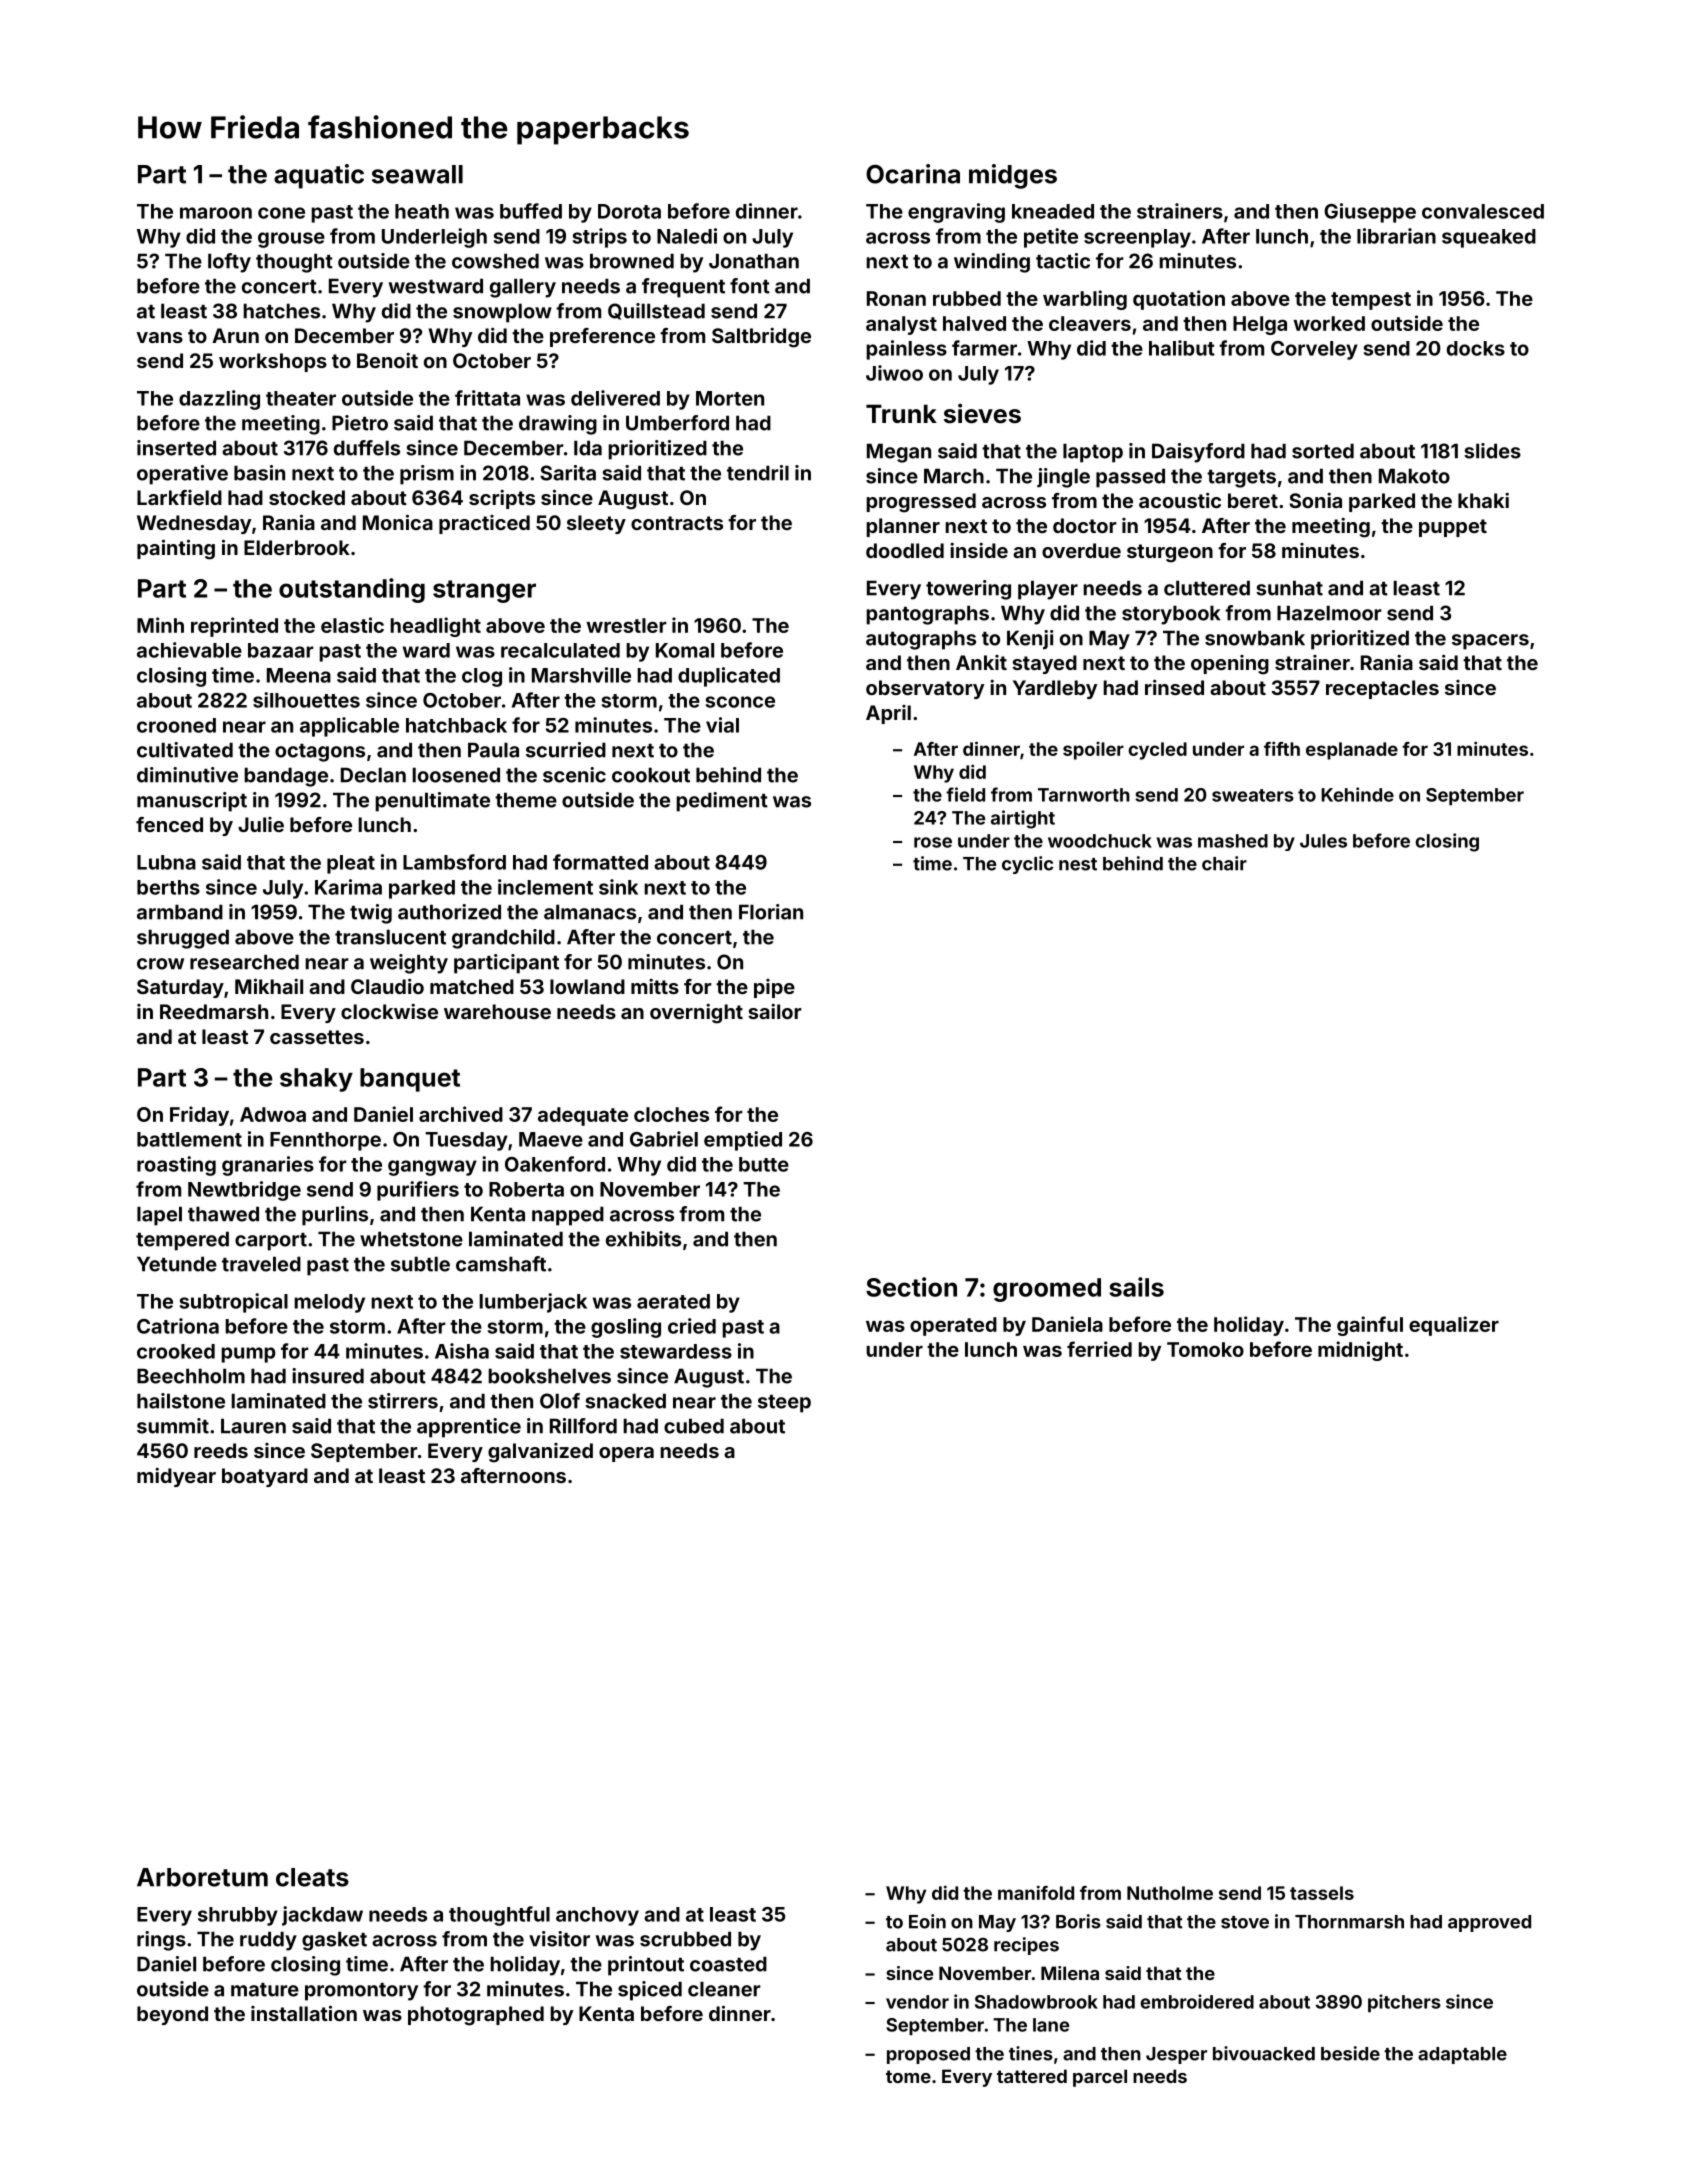  Describe the element at coordinates (176, 1477) in the screenshot. I see `midyear` at that location.
